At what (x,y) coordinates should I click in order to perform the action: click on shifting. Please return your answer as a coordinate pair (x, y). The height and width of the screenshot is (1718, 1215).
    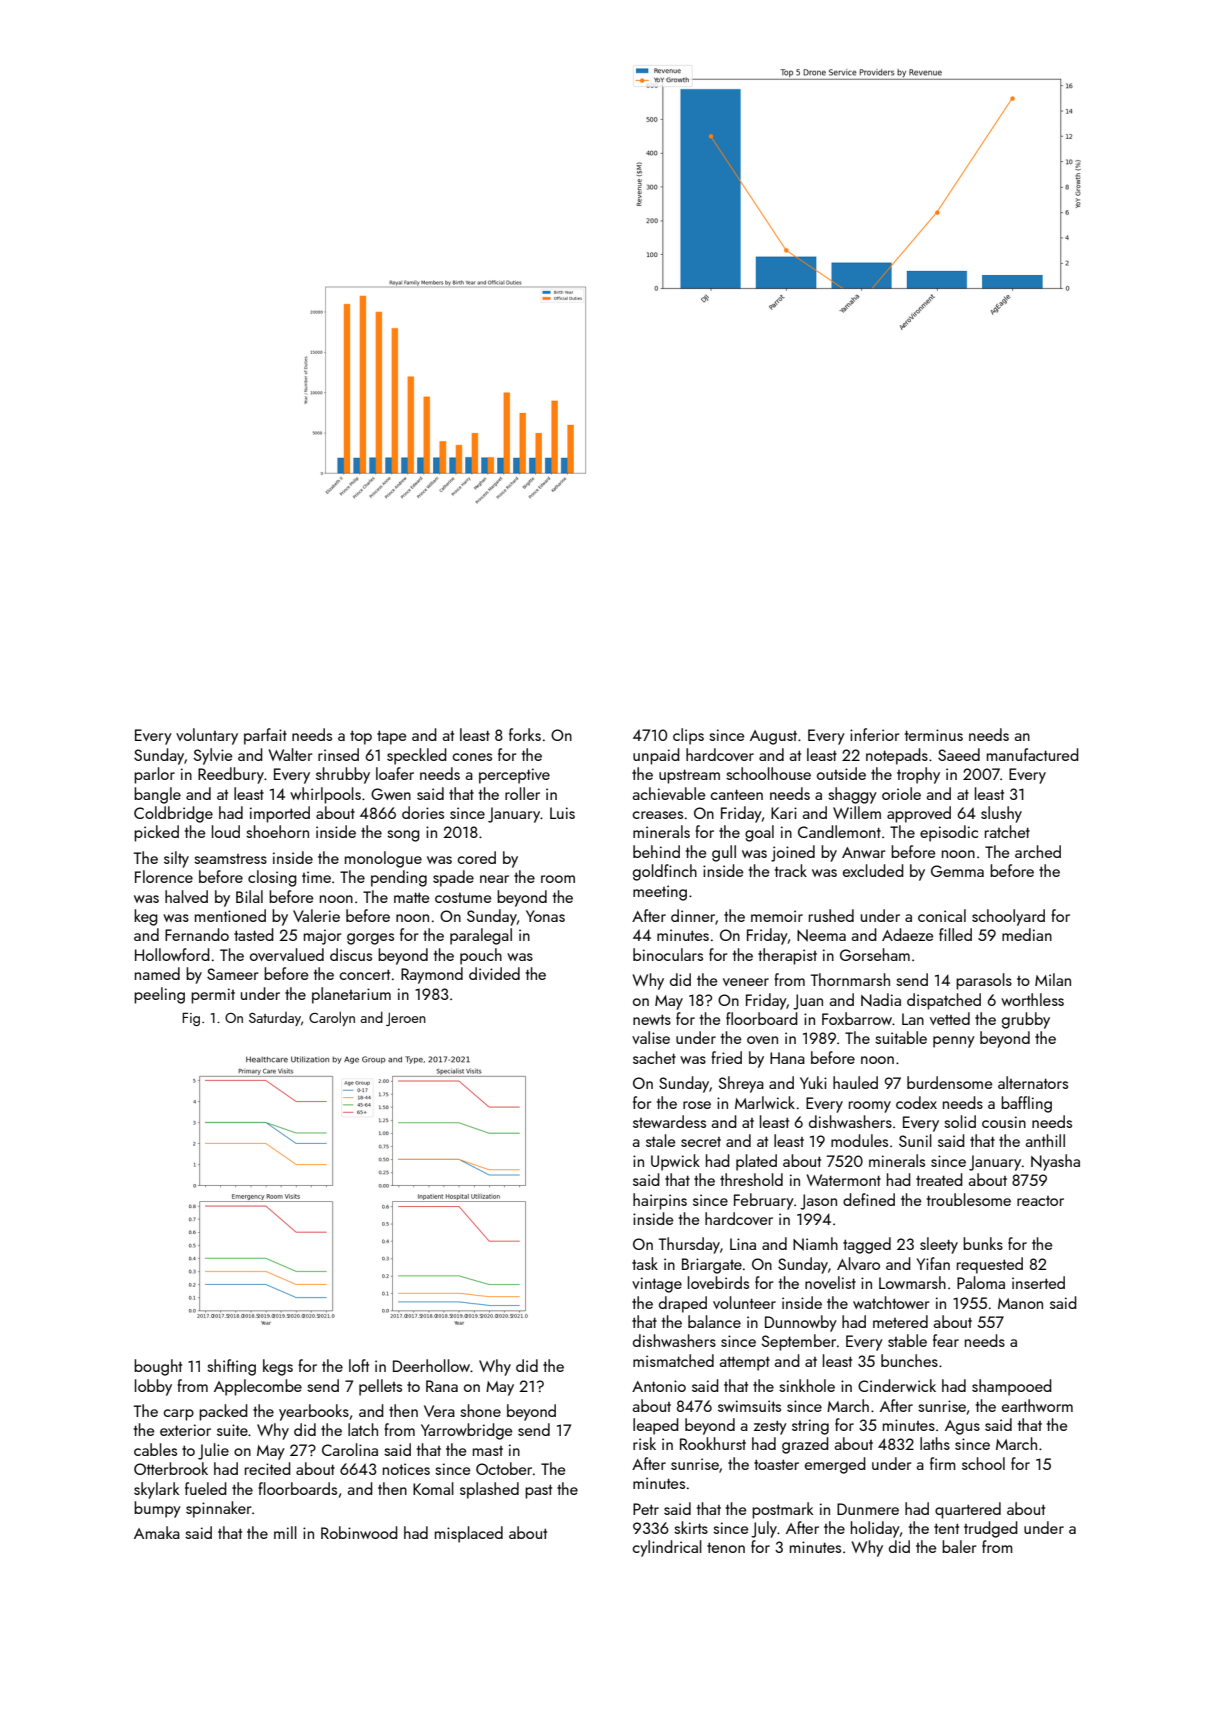
    Looking at the image, I should click on (231, 1367).
